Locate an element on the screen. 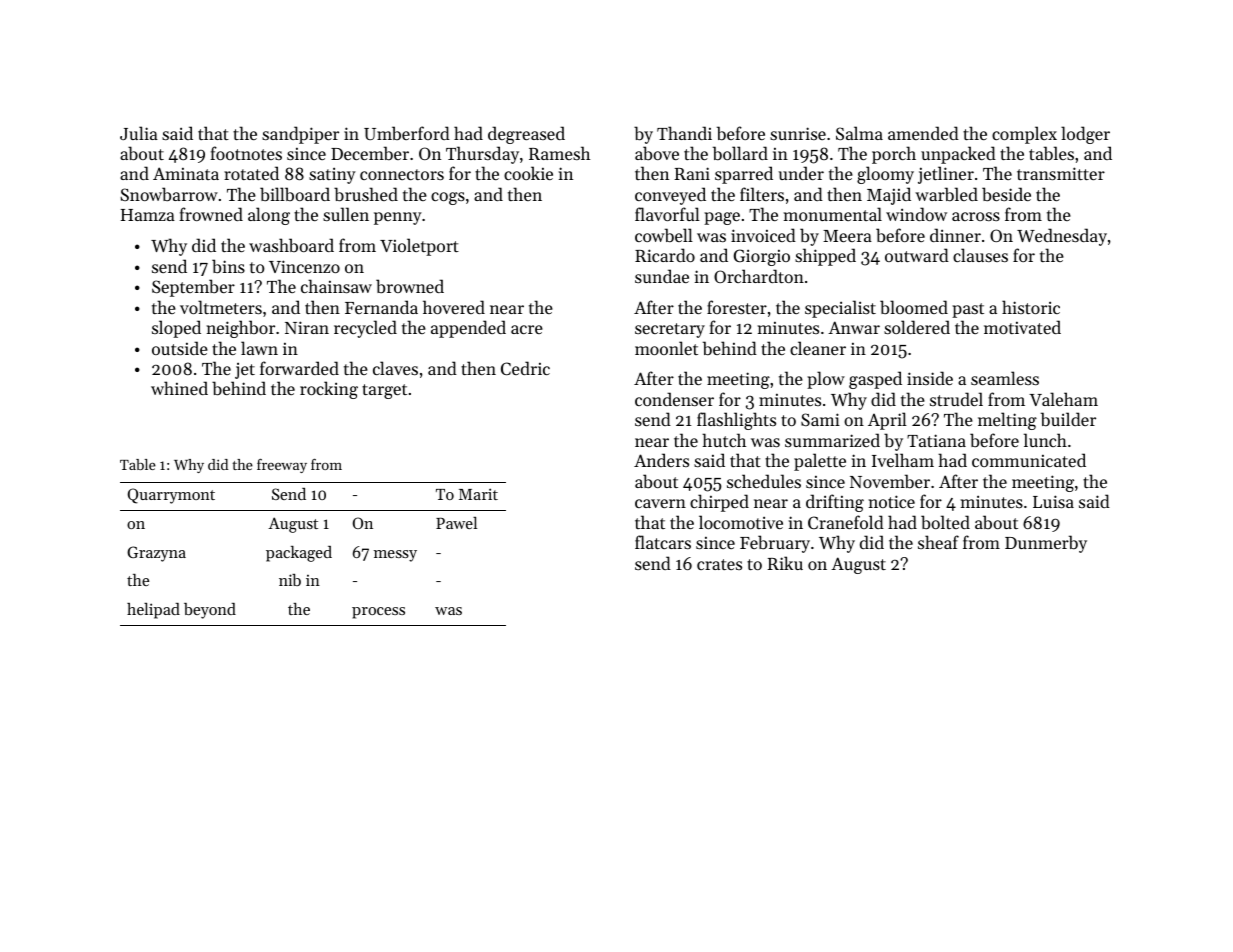  process is located at coordinates (378, 613).
